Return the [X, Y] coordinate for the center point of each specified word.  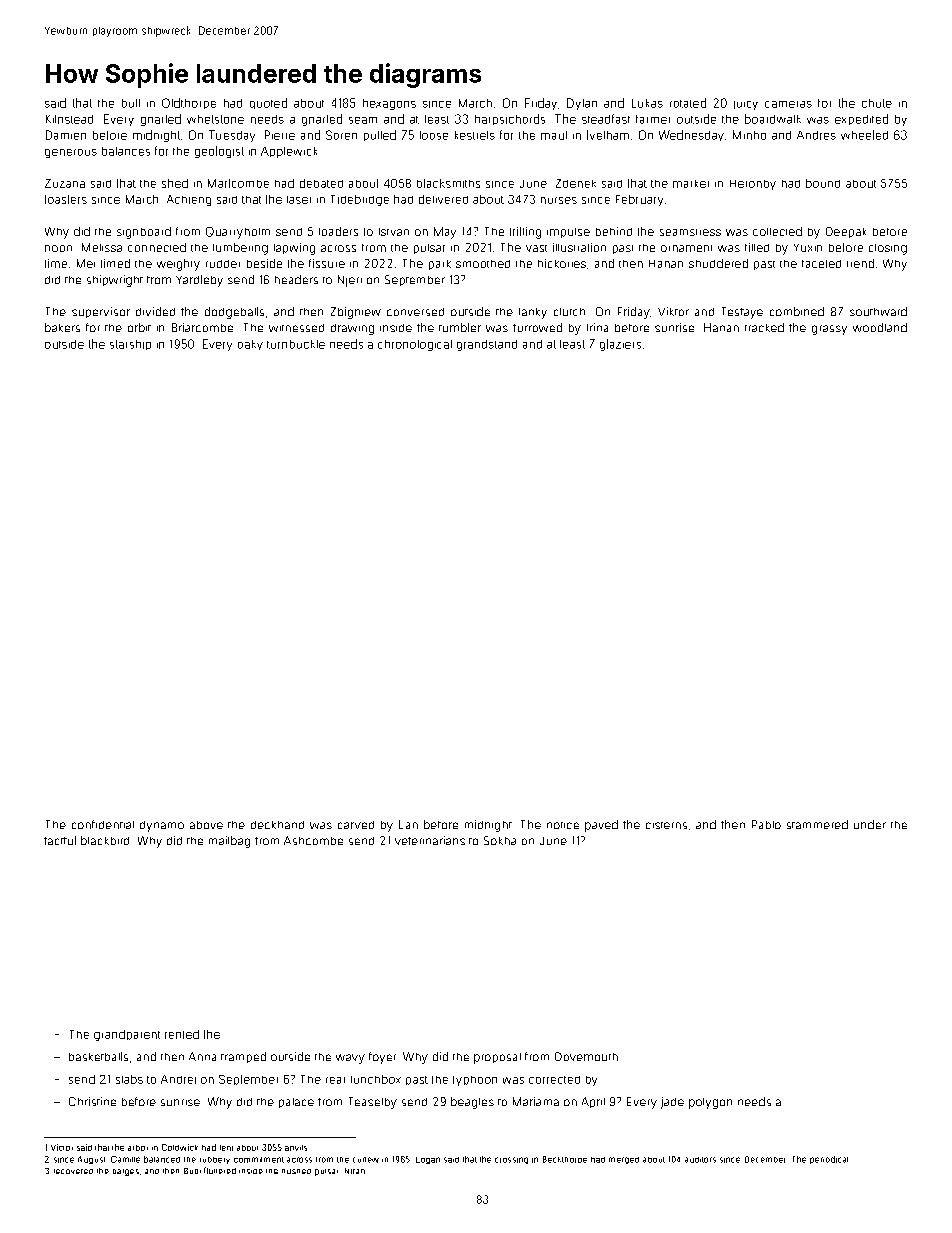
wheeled [864, 135]
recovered [73, 1171]
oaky [250, 345]
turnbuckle [296, 344]
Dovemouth [586, 1056]
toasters [66, 199]
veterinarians [430, 840]
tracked [764, 327]
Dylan [582, 104]
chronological [415, 345]
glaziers [620, 345]
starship [130, 345]
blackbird [105, 840]
